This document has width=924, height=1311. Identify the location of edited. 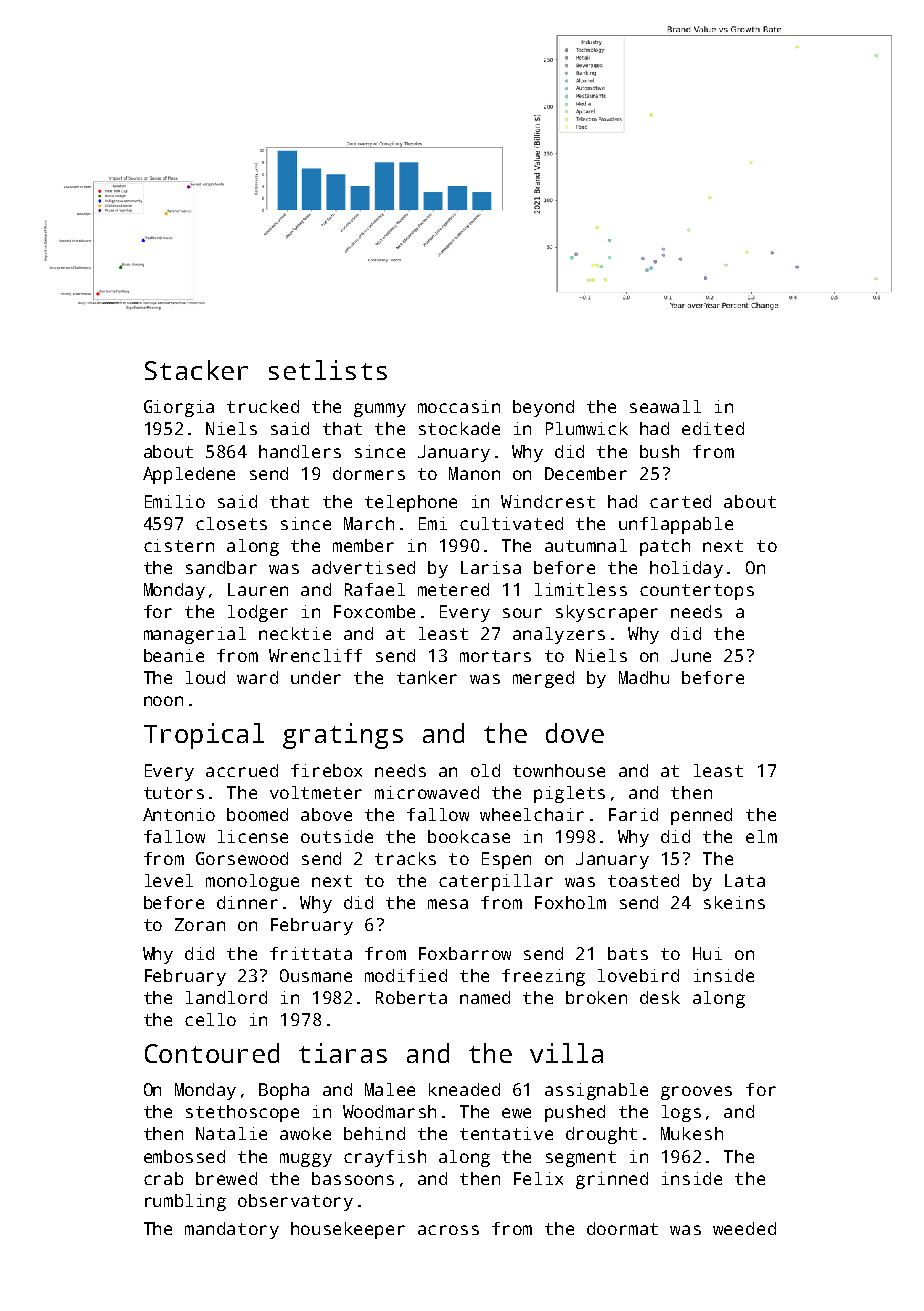
(713, 428).
